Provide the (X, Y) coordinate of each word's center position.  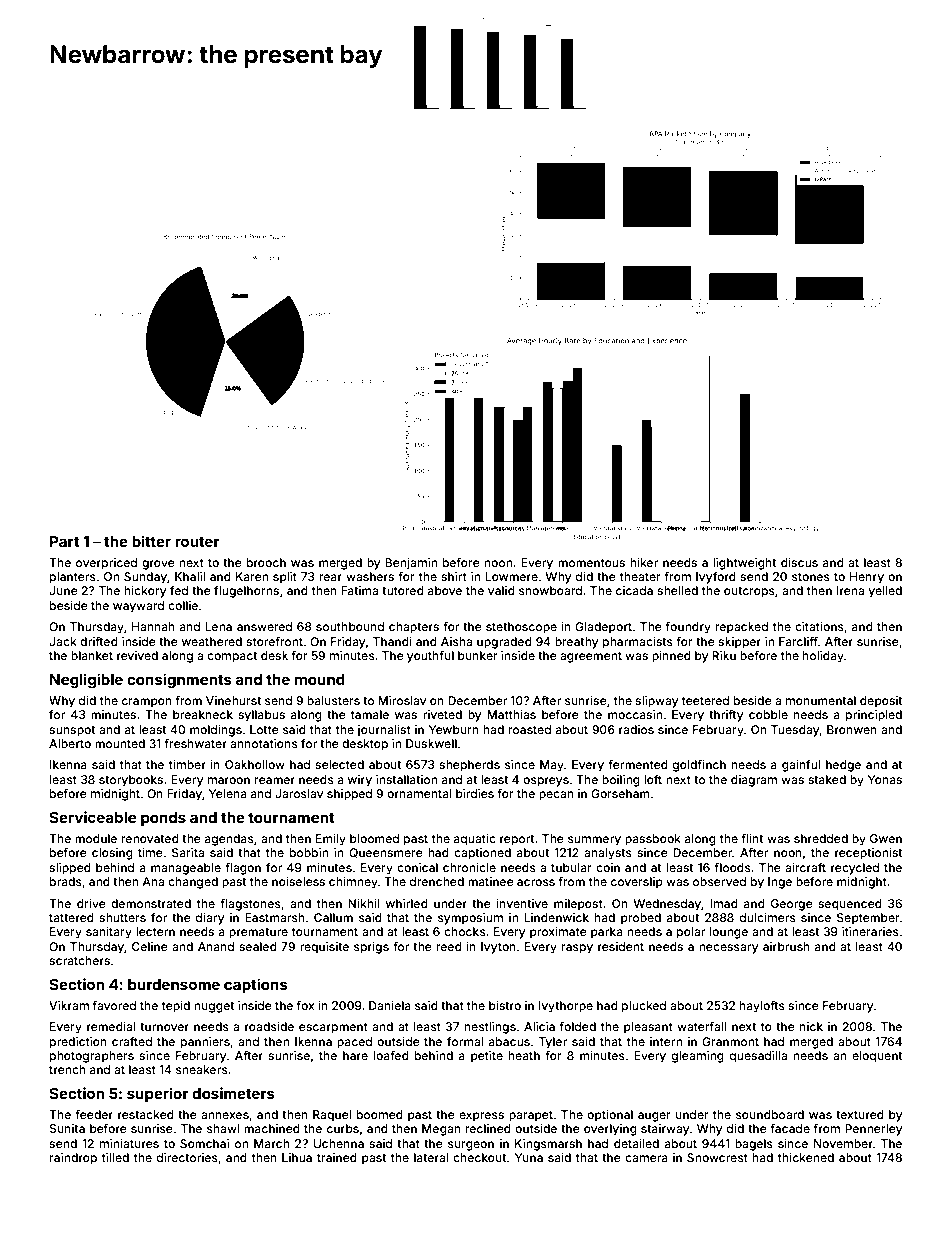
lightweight (744, 564)
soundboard (770, 1114)
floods (733, 867)
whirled (407, 903)
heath (524, 1055)
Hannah (153, 626)
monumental (821, 700)
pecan (556, 796)
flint (752, 838)
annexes (225, 1115)
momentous (591, 563)
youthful (430, 657)
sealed (258, 946)
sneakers (202, 1069)
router (197, 542)
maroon (229, 780)
